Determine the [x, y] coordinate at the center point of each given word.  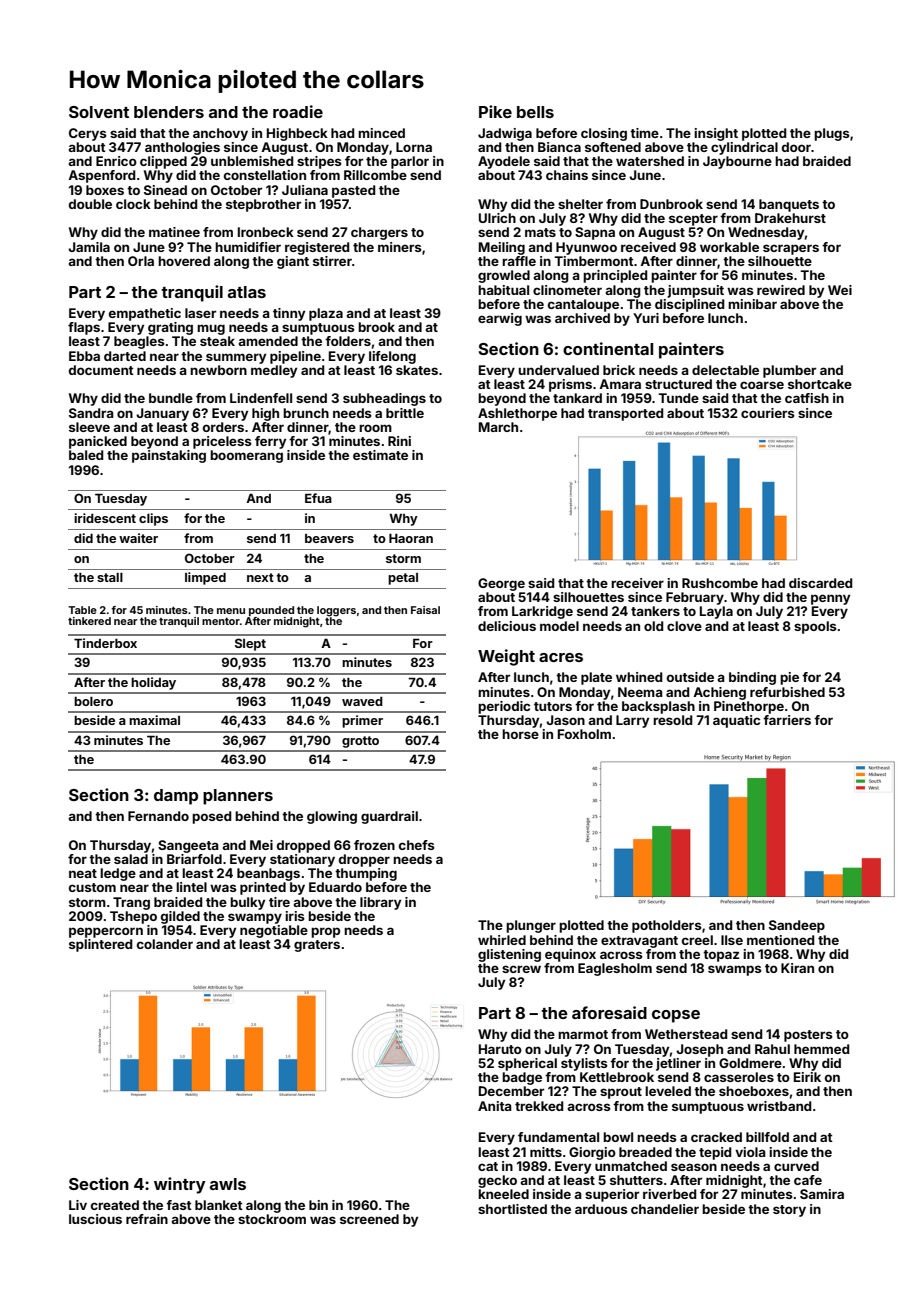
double [90, 204]
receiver [637, 583]
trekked [539, 1106]
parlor [410, 162]
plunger [531, 926]
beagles [139, 342]
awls [228, 1184]
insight [716, 134]
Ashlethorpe [517, 414]
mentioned [781, 940]
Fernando [158, 816]
